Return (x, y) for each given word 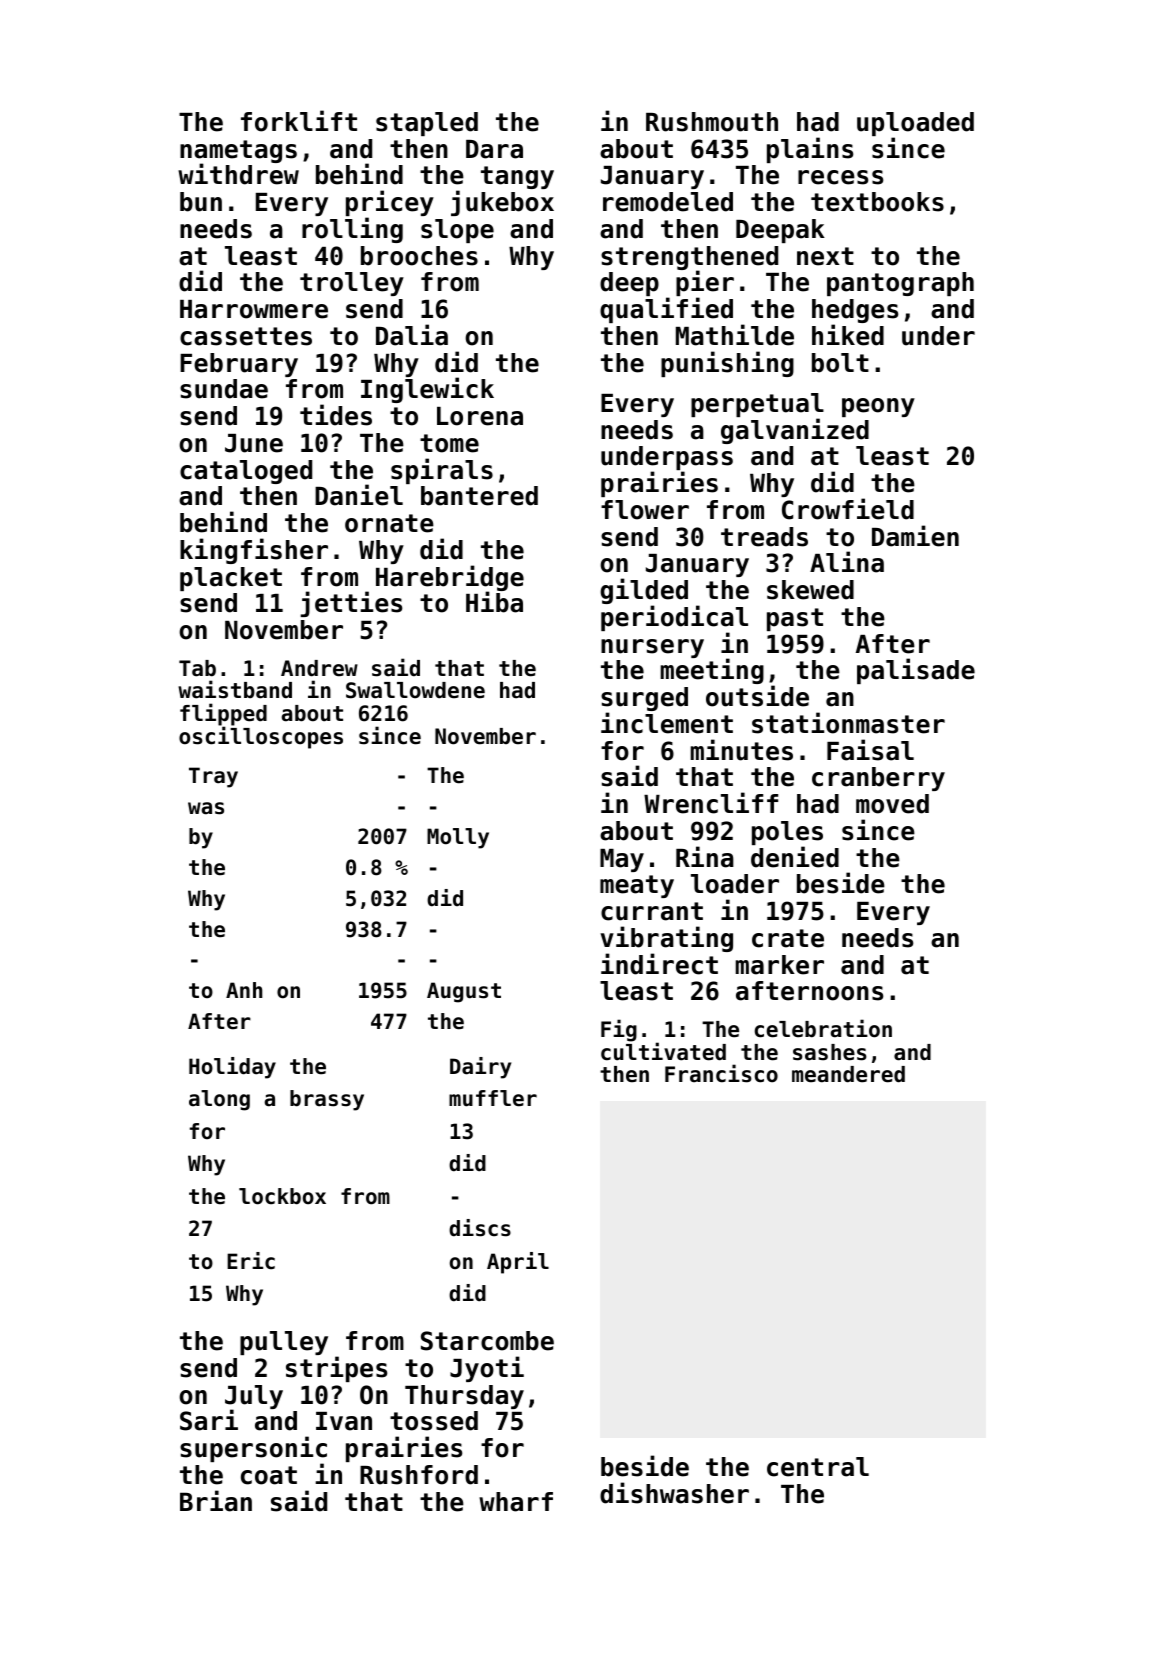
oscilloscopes (261, 738)
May (622, 860)
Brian (216, 1501)
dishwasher (674, 1493)
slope (457, 231)
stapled (427, 124)
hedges (855, 311)
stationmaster (848, 723)
